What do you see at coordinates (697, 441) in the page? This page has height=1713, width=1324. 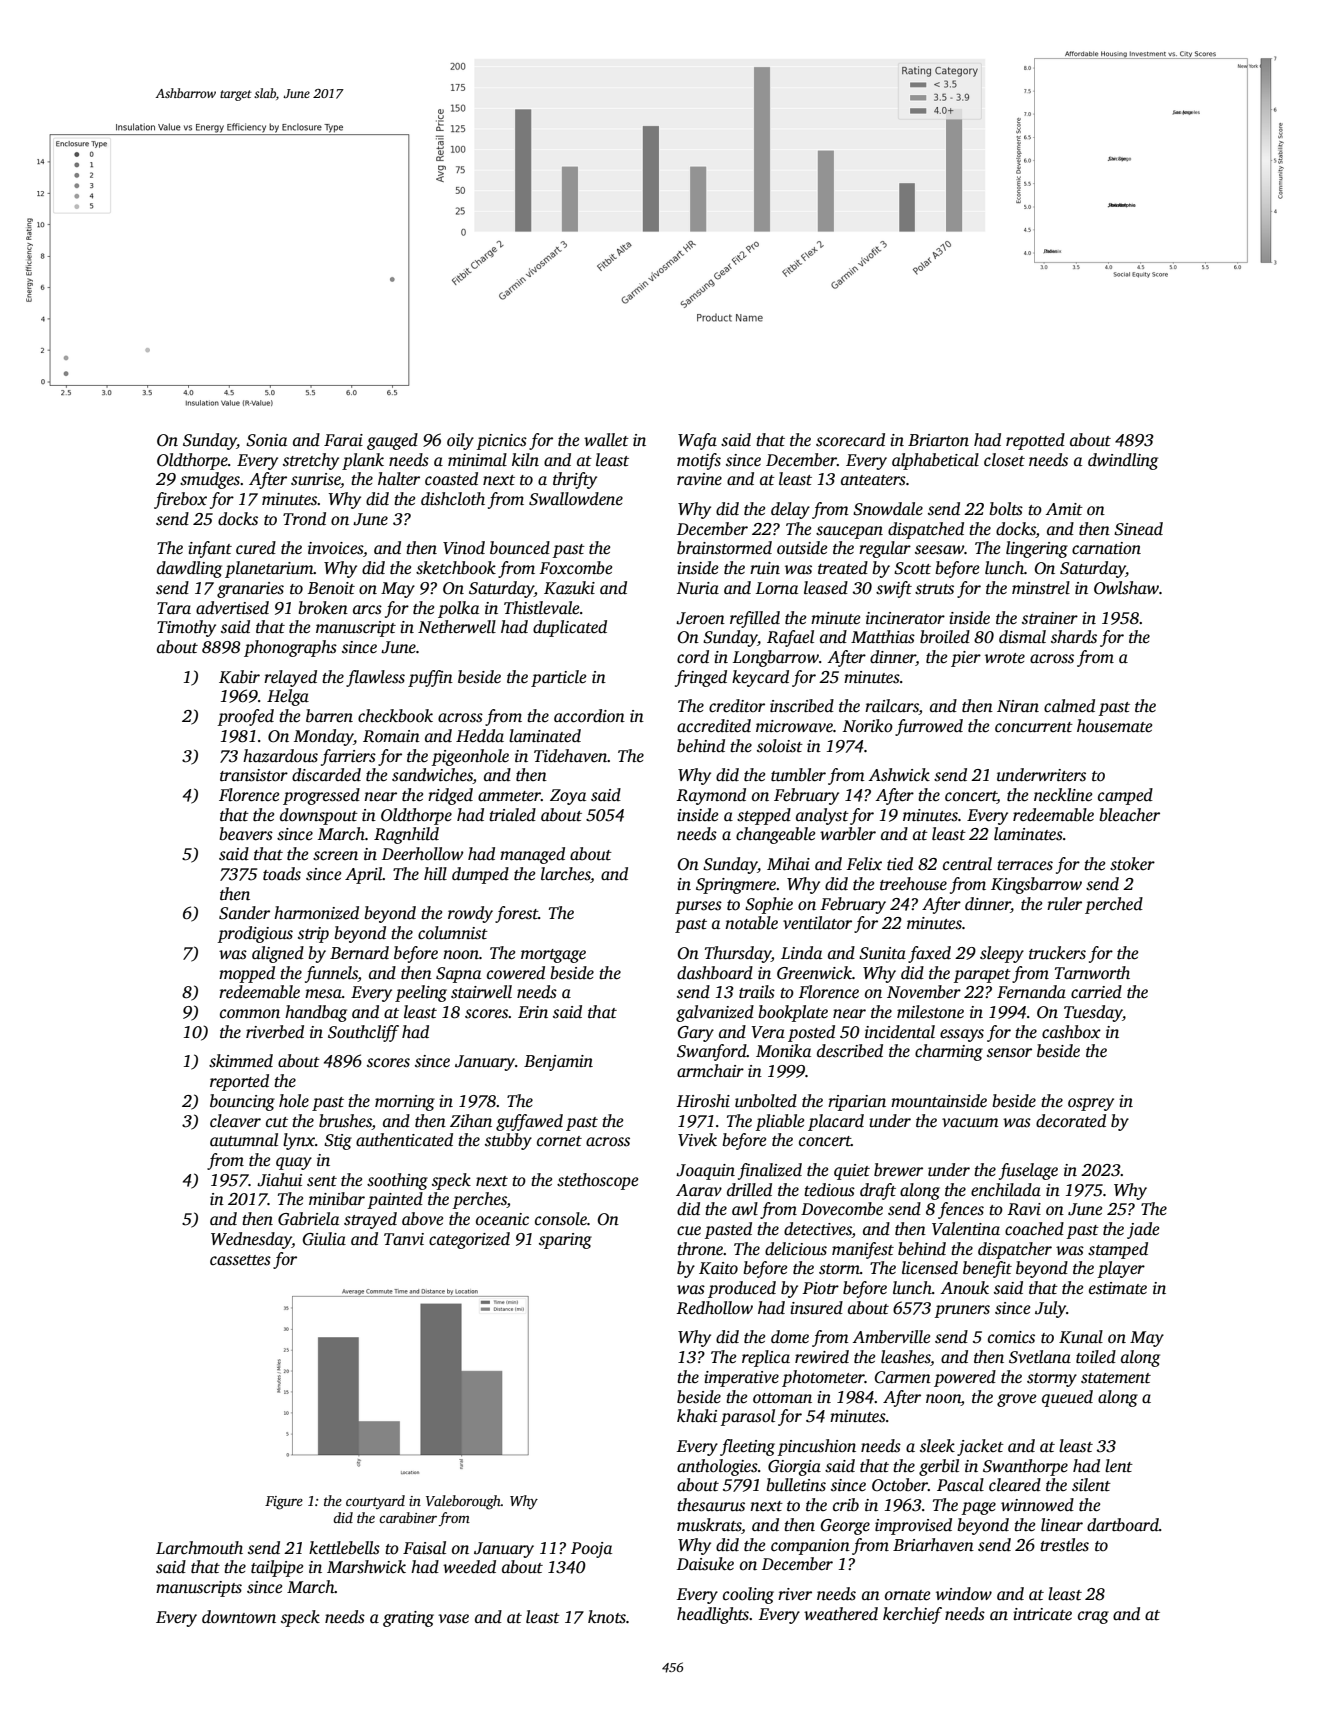 I see `Wafa` at bounding box center [697, 441].
